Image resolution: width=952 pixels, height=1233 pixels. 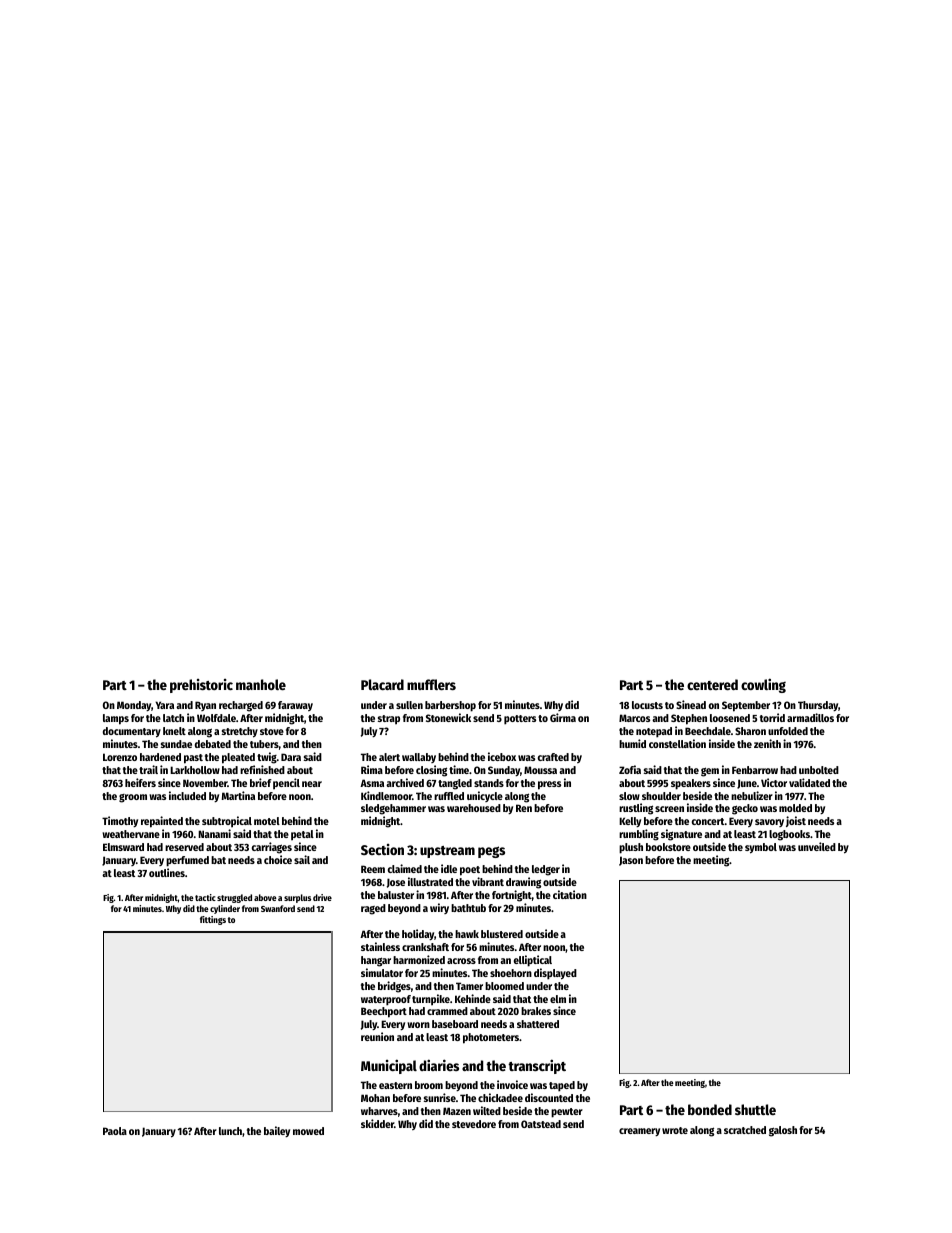 I want to click on barbershop, so click(x=450, y=706).
